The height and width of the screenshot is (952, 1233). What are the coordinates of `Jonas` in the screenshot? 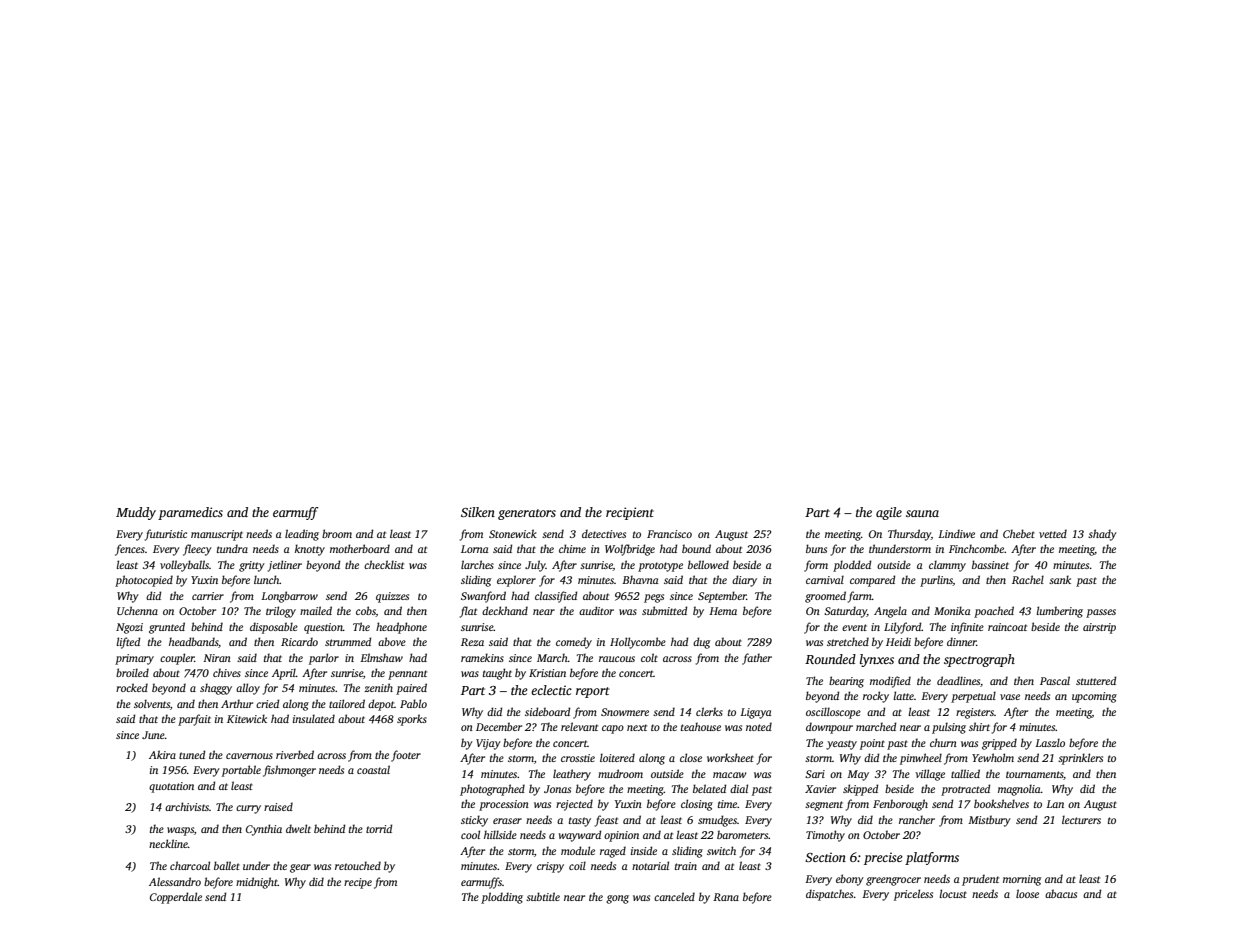 It's located at (557, 789).
